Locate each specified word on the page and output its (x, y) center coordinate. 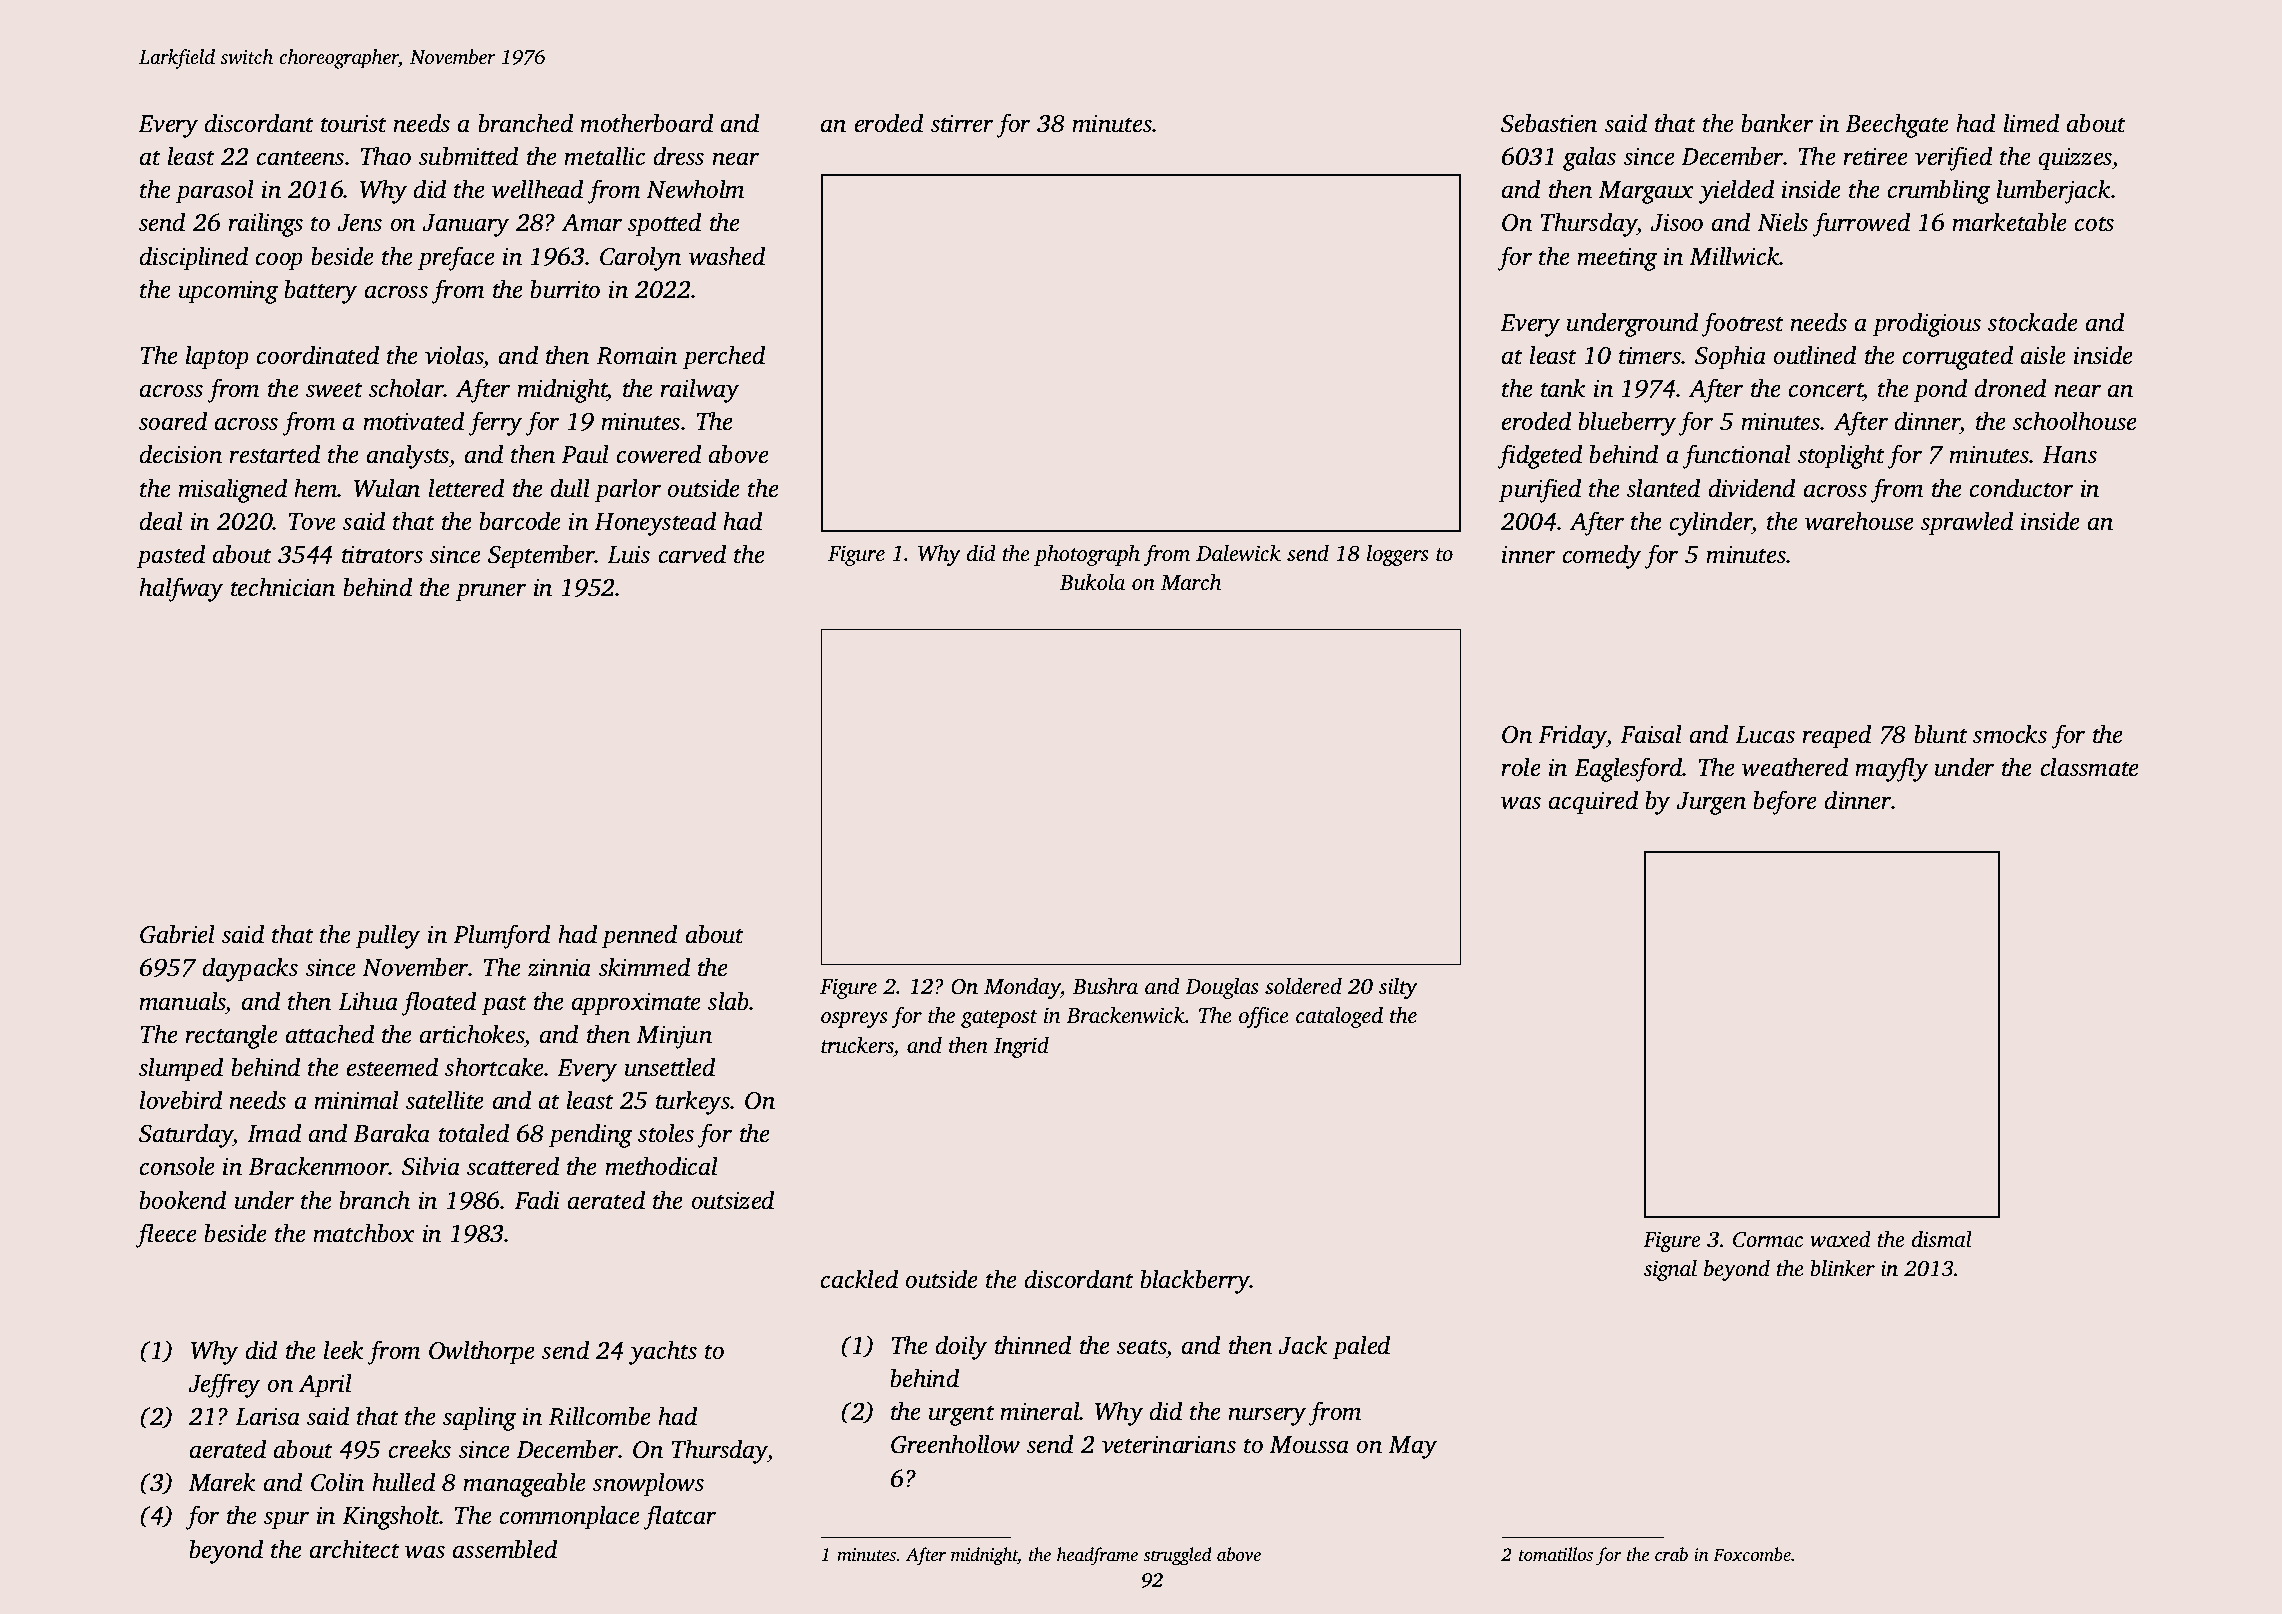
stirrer (962, 123)
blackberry (1195, 1281)
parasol (215, 191)
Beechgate (1897, 125)
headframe (1097, 1556)
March (1191, 581)
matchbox (364, 1233)
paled (1361, 1347)
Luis (628, 554)
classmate (2090, 767)
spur (286, 1520)
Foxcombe (1752, 1554)
